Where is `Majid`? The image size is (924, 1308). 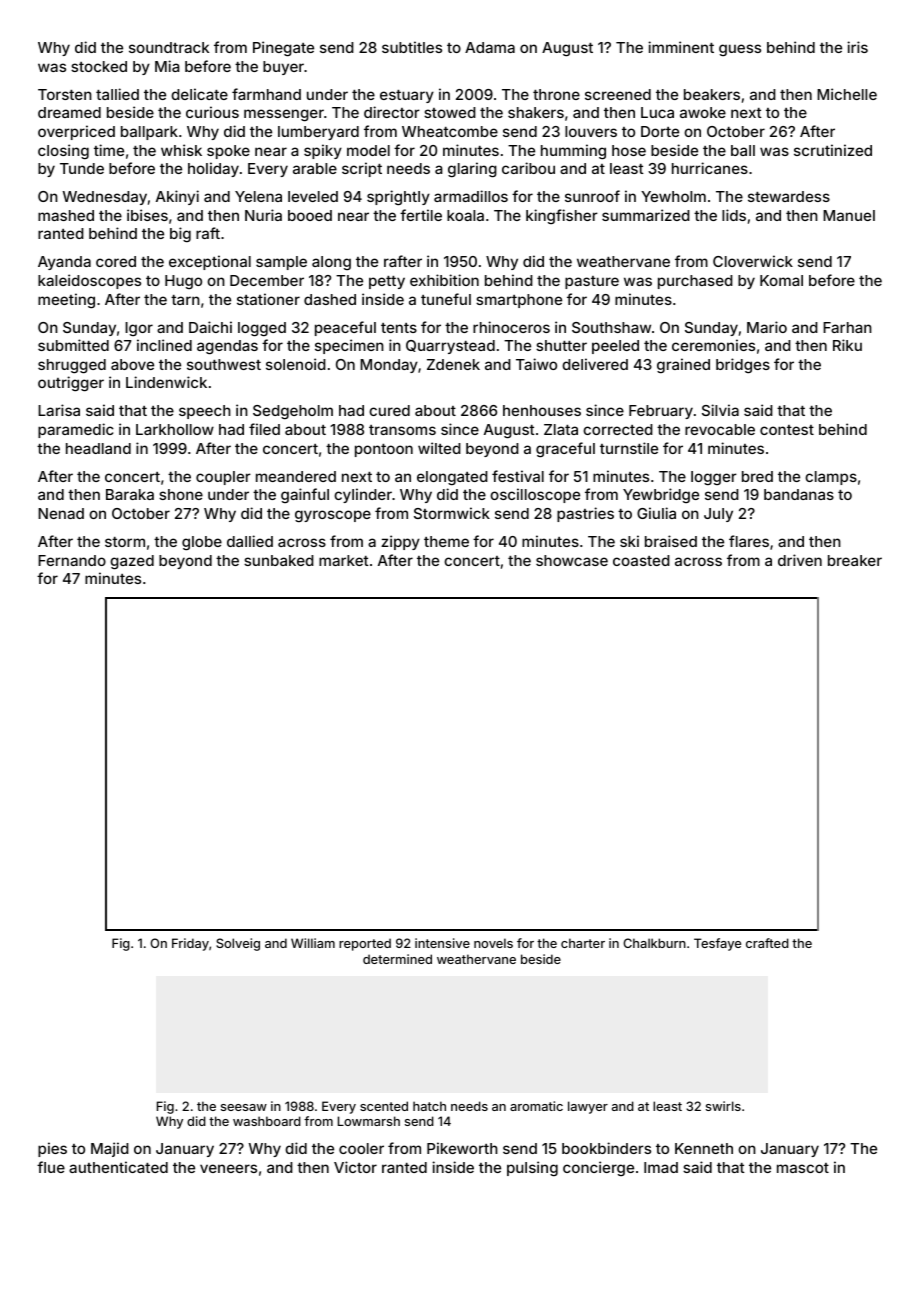 Majid is located at coordinates (110, 1149).
